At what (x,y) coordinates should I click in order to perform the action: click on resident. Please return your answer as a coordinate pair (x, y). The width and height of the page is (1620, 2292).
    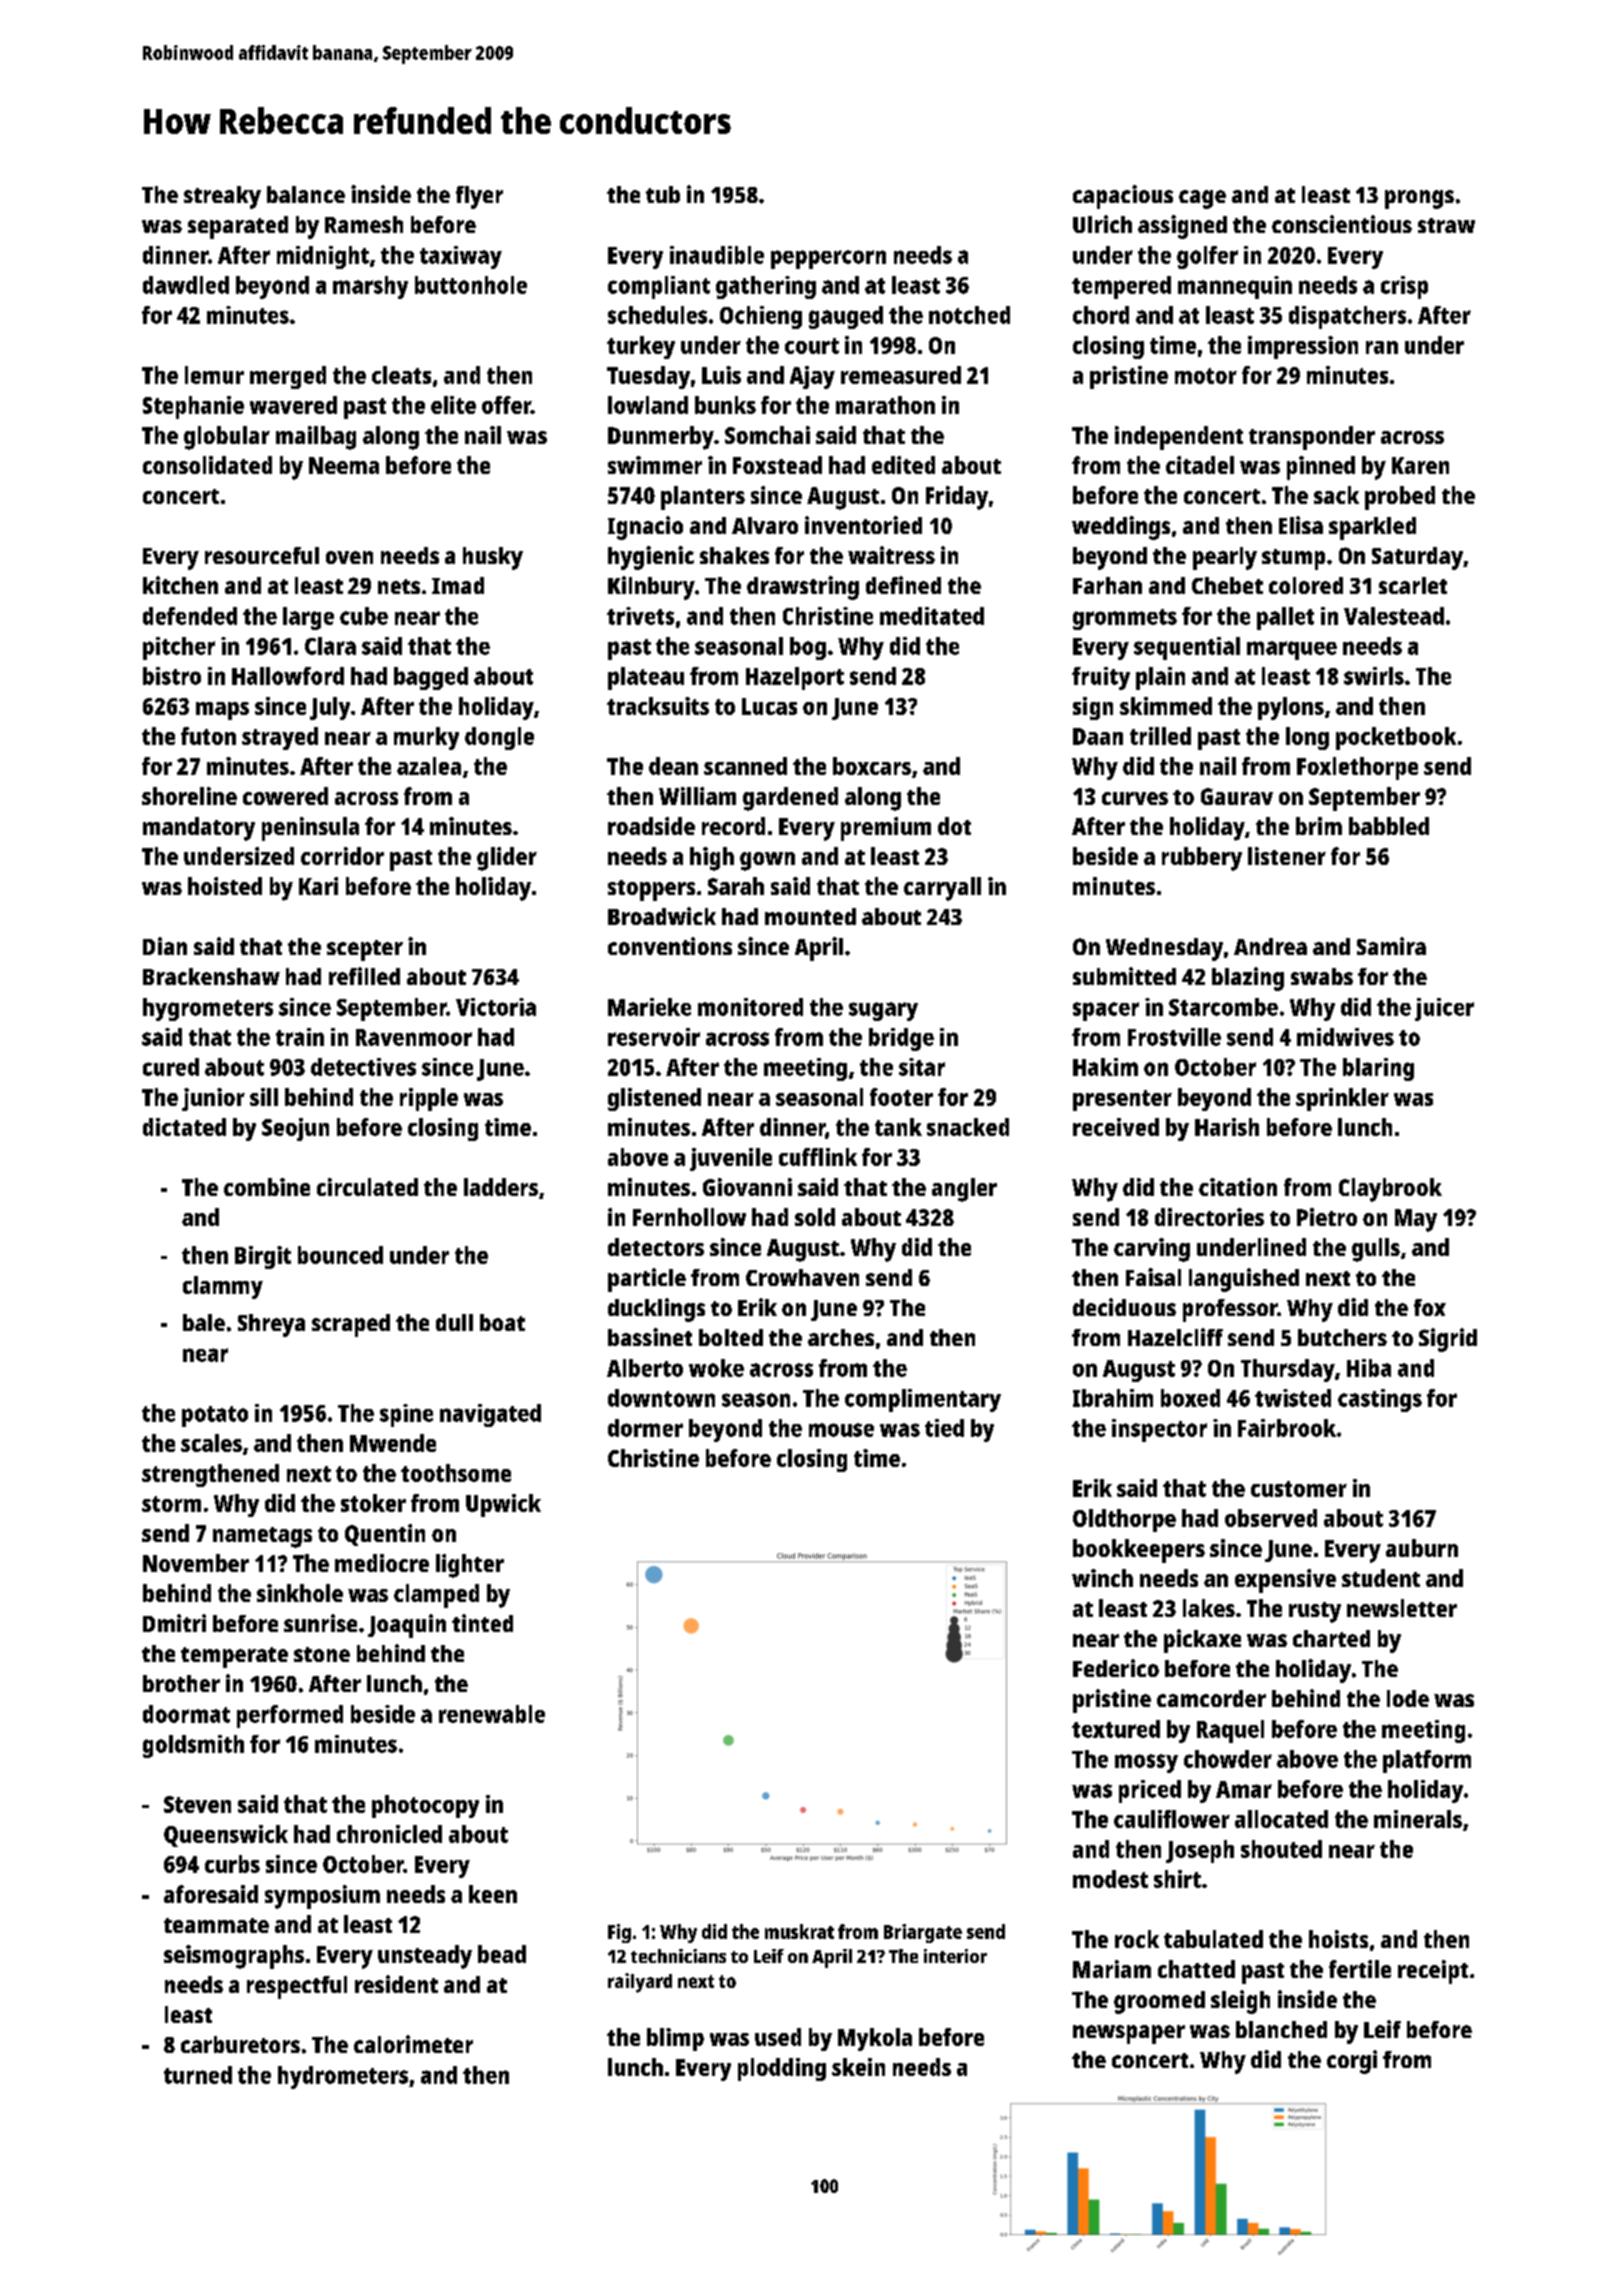
    Looking at the image, I should click on (396, 1984).
